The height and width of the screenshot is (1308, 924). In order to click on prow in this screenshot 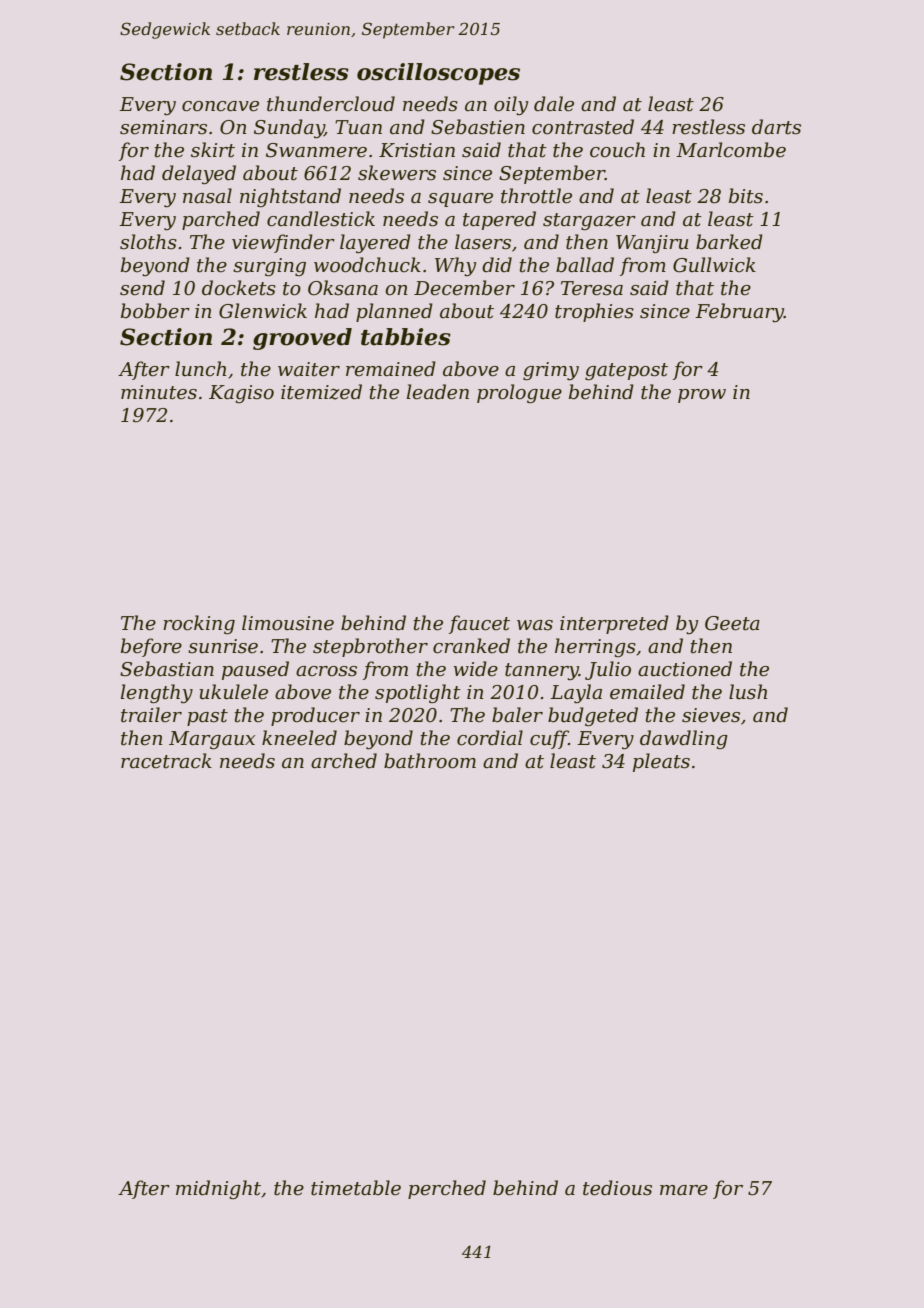, I will do `click(702, 396)`.
